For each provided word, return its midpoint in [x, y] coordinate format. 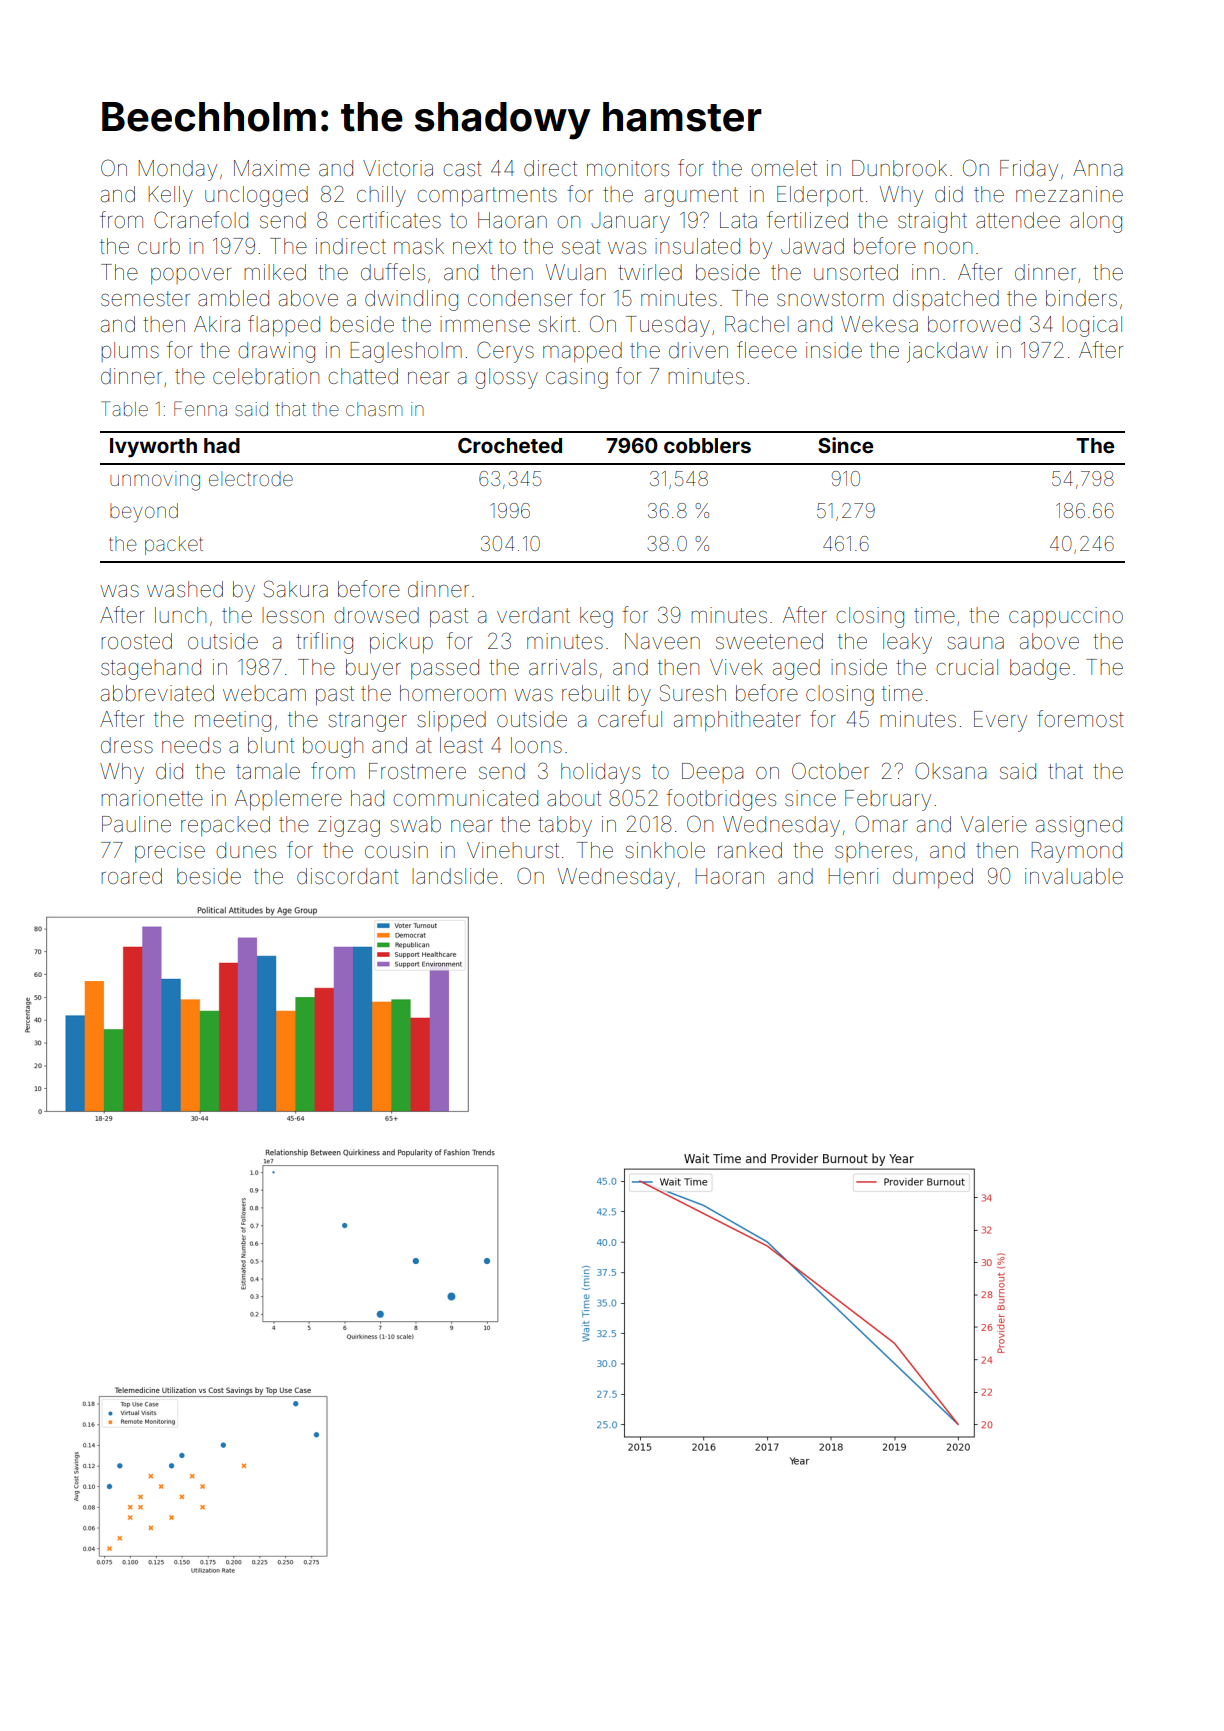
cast [462, 169]
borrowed [974, 324]
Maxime [272, 168]
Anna [1097, 168]
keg [596, 617]
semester [145, 299]
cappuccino [1066, 617]
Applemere [288, 800]
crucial [967, 667]
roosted [136, 641]
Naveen [662, 641]
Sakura [296, 589]
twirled [650, 272]
